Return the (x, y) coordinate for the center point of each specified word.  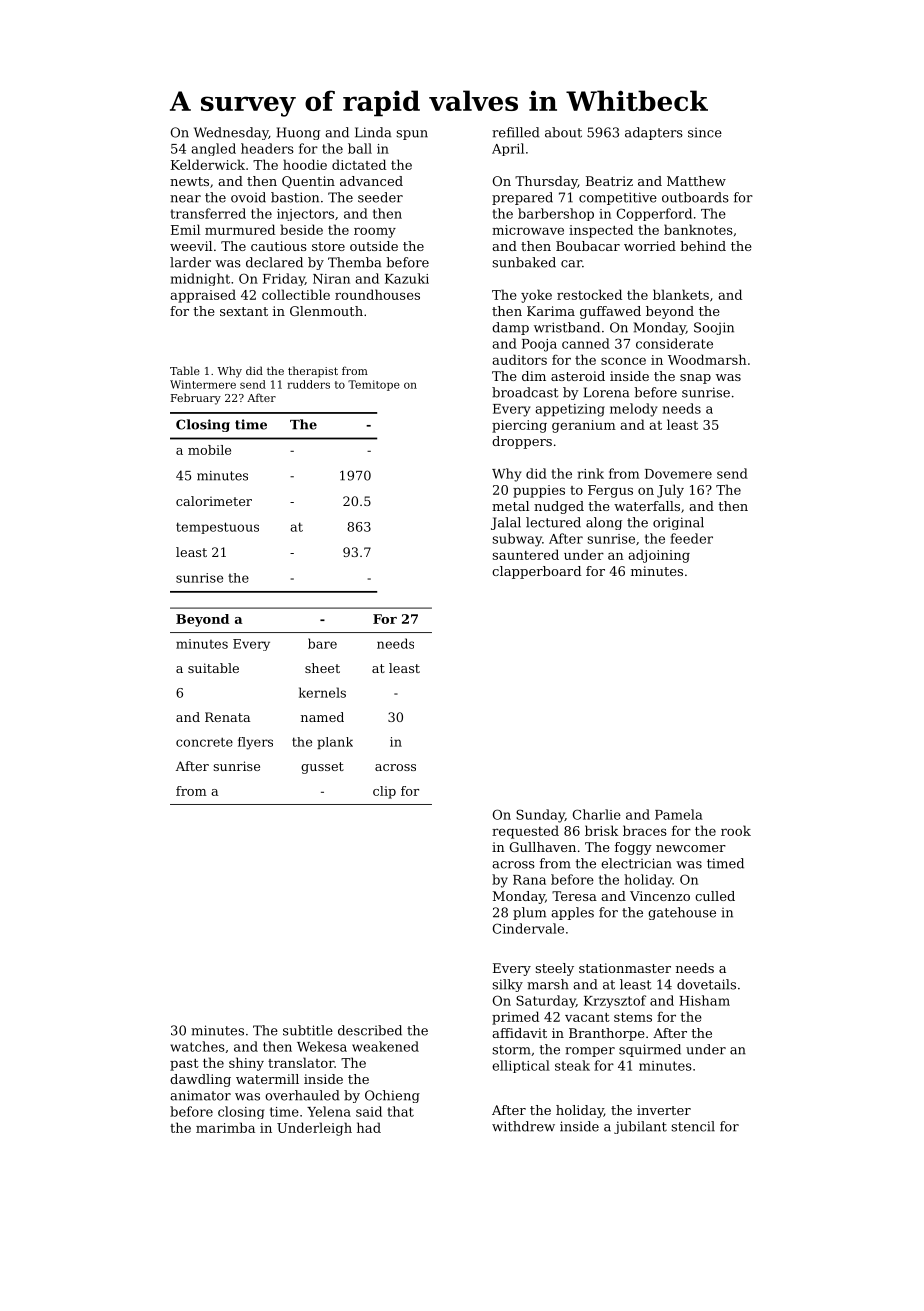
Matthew (696, 181)
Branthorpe (607, 1034)
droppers (522, 442)
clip (384, 792)
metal (510, 506)
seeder (380, 197)
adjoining (659, 556)
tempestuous (217, 528)
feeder (691, 538)
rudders (308, 384)
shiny (246, 1064)
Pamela (679, 814)
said (369, 1111)
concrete (204, 742)
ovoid (248, 197)
